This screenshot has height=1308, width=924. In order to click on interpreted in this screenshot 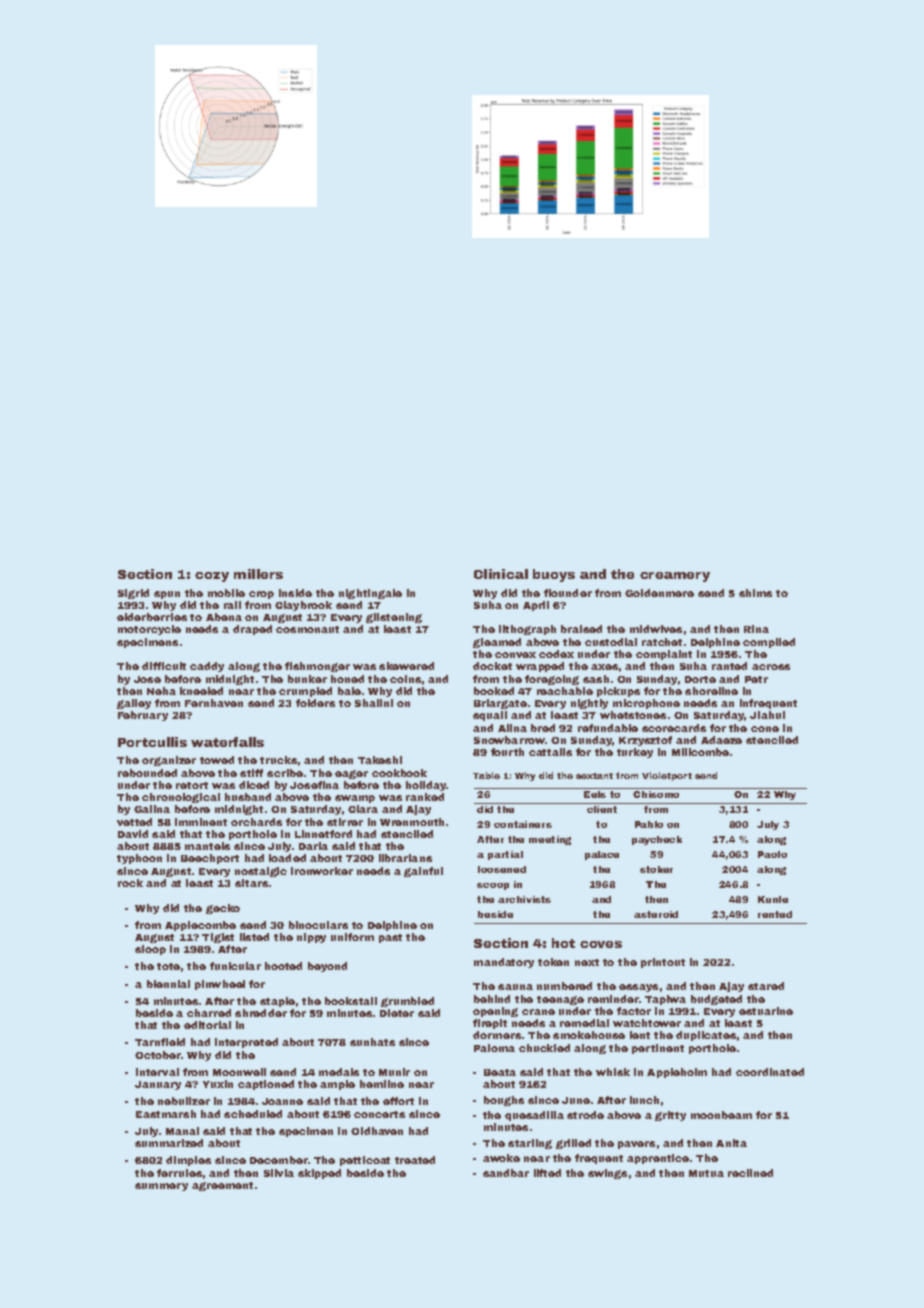, I will do `click(246, 1043)`.
